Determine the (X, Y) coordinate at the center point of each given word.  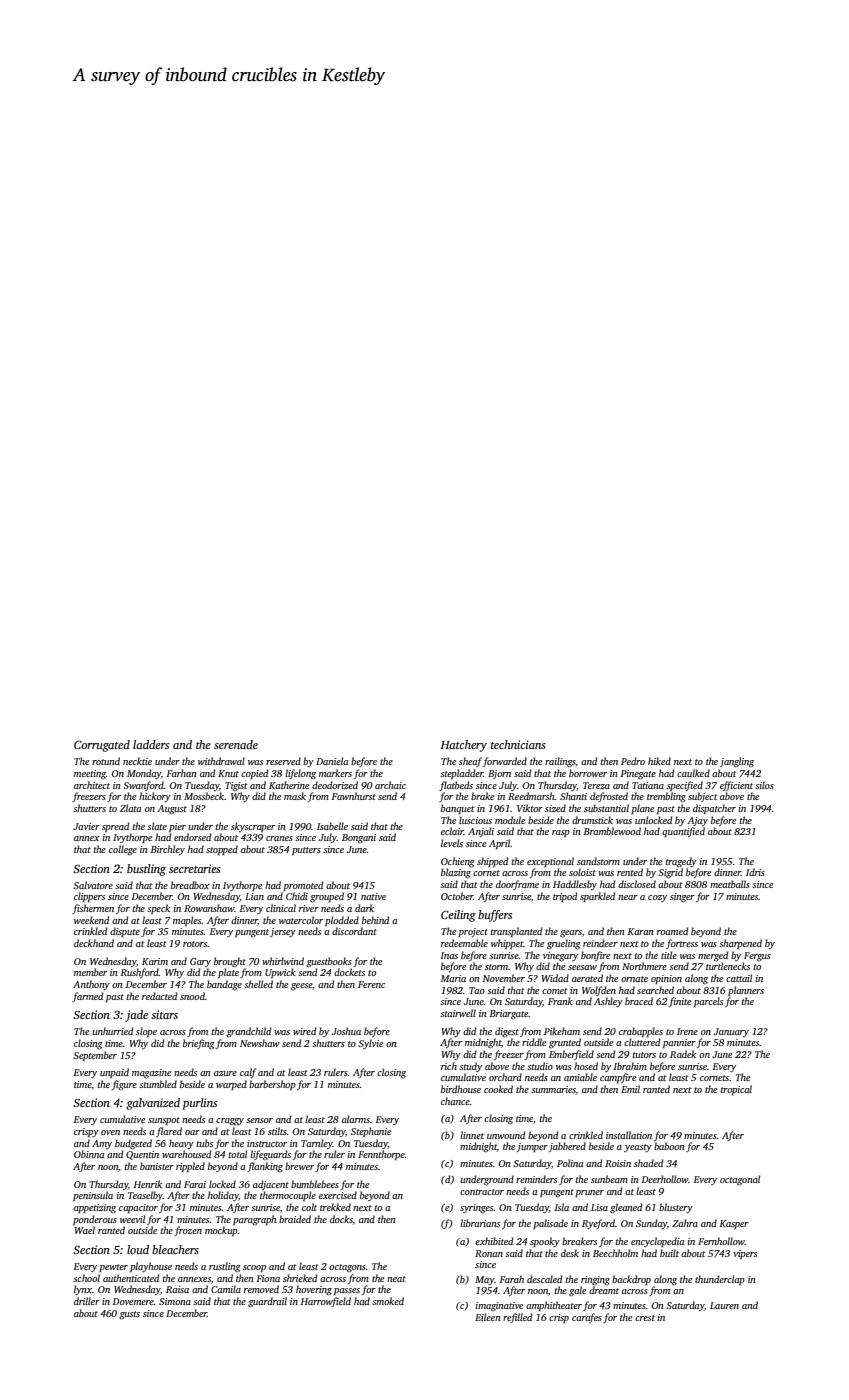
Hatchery (463, 746)
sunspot (164, 1121)
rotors (195, 944)
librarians (480, 1223)
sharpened (740, 944)
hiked (659, 761)
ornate (634, 979)
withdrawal (221, 761)
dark (364, 908)
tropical (736, 1090)
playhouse (151, 1267)
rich (449, 1066)
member (90, 972)
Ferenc (371, 984)
